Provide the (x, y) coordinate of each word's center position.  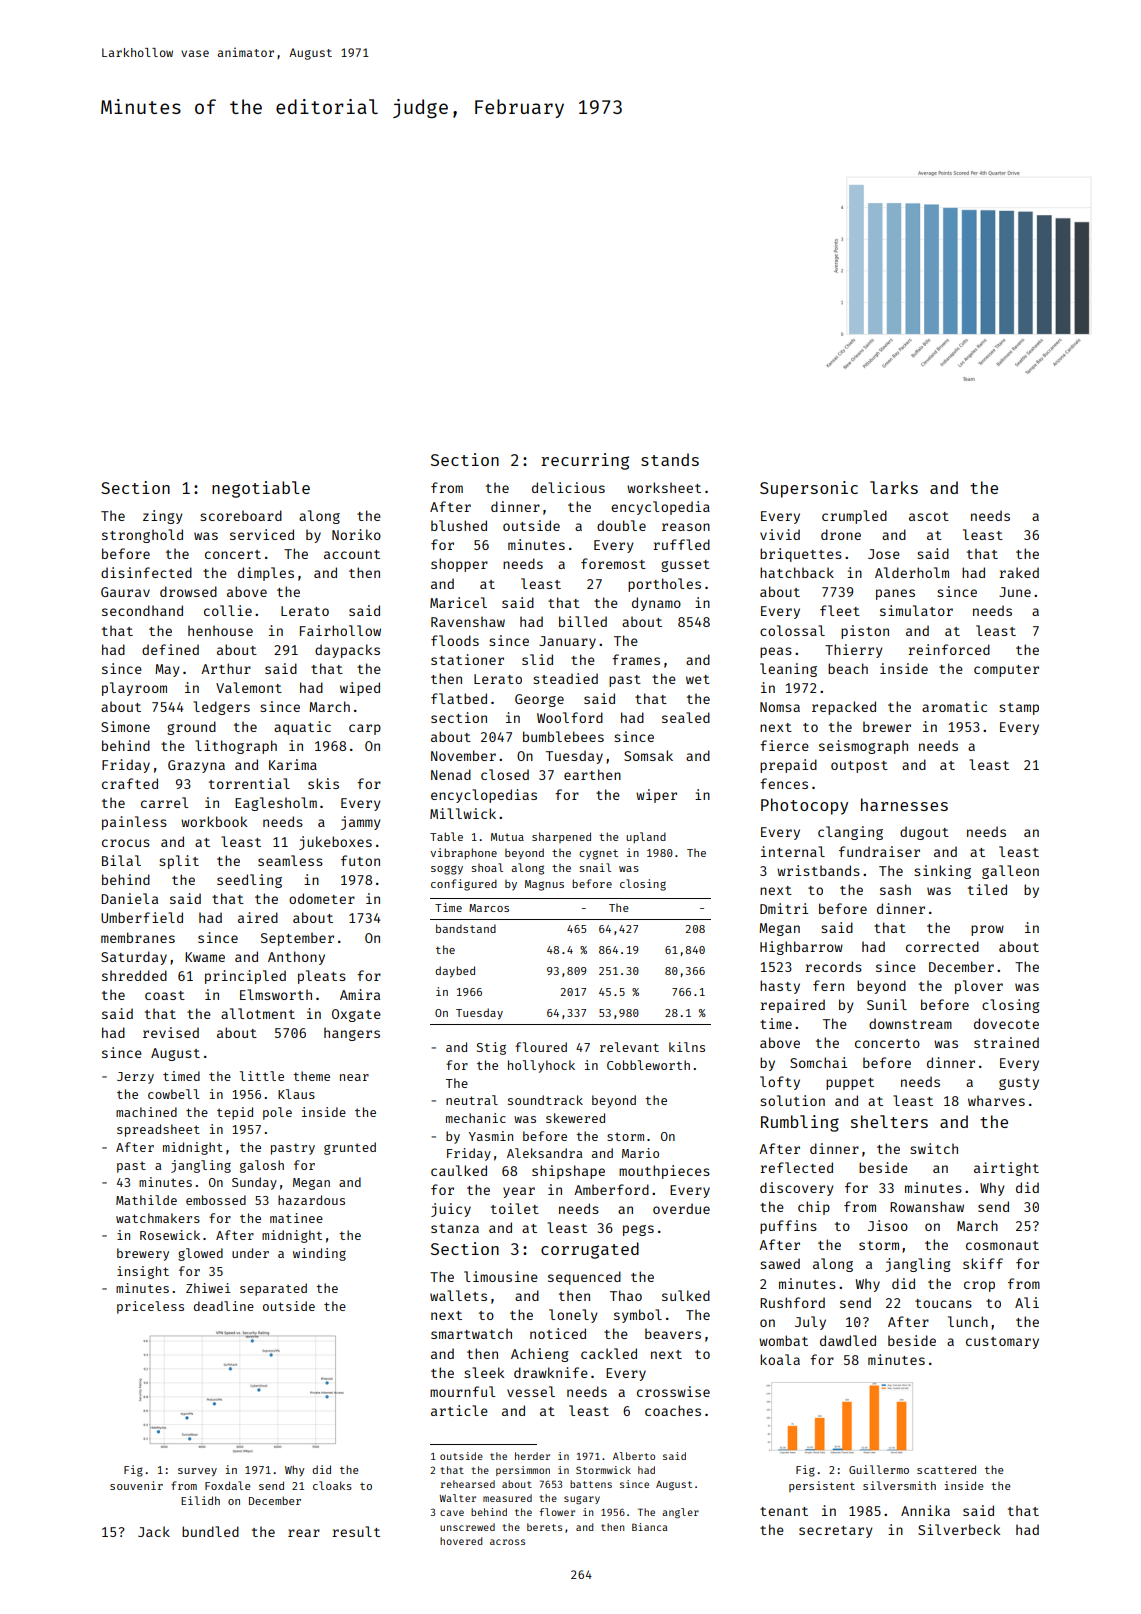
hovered (461, 1541)
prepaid (788, 766)
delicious (568, 487)
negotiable (261, 489)
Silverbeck (959, 1529)
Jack (154, 1531)
